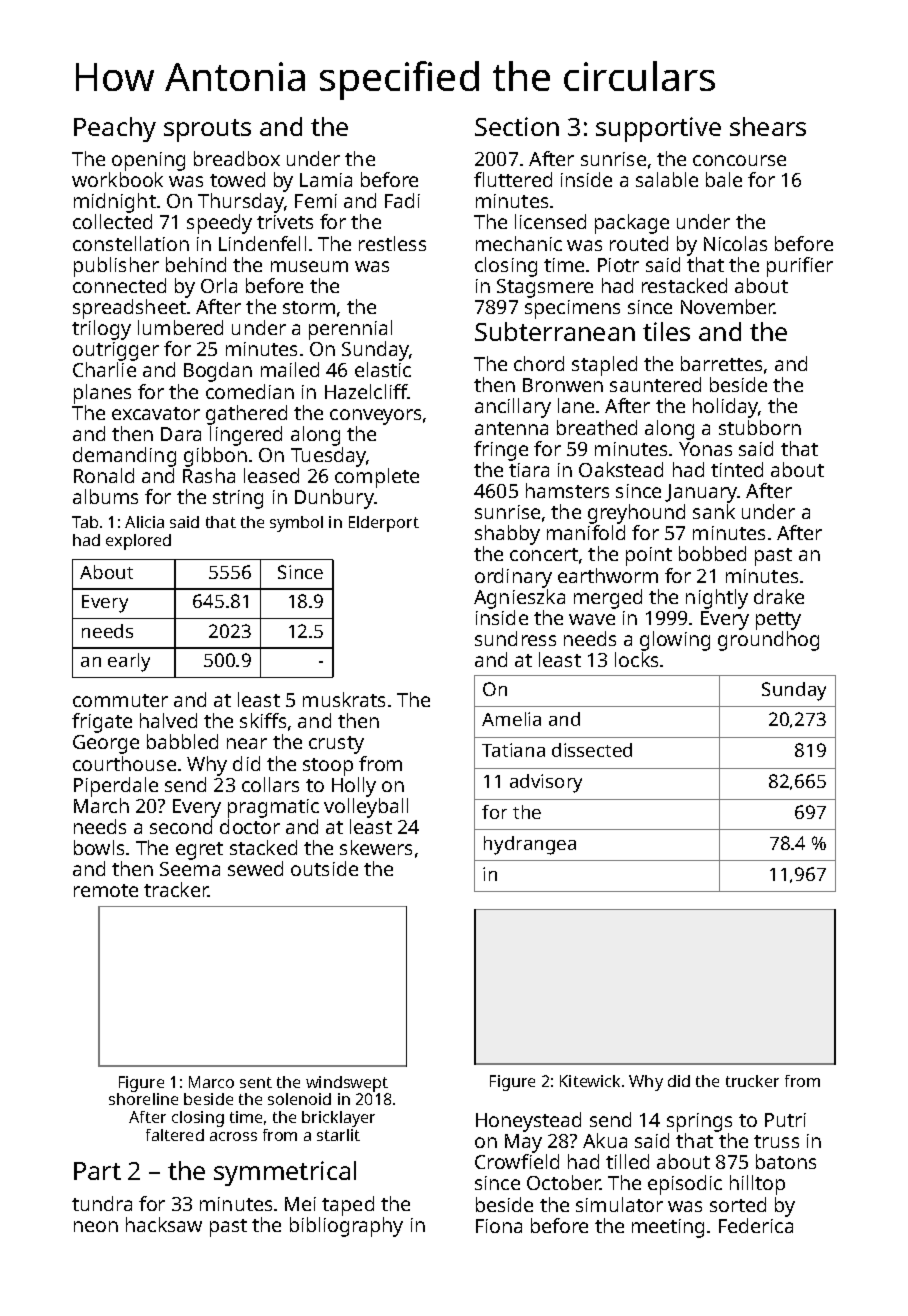  What do you see at coordinates (752, 1081) in the screenshot?
I see `trucker` at bounding box center [752, 1081].
